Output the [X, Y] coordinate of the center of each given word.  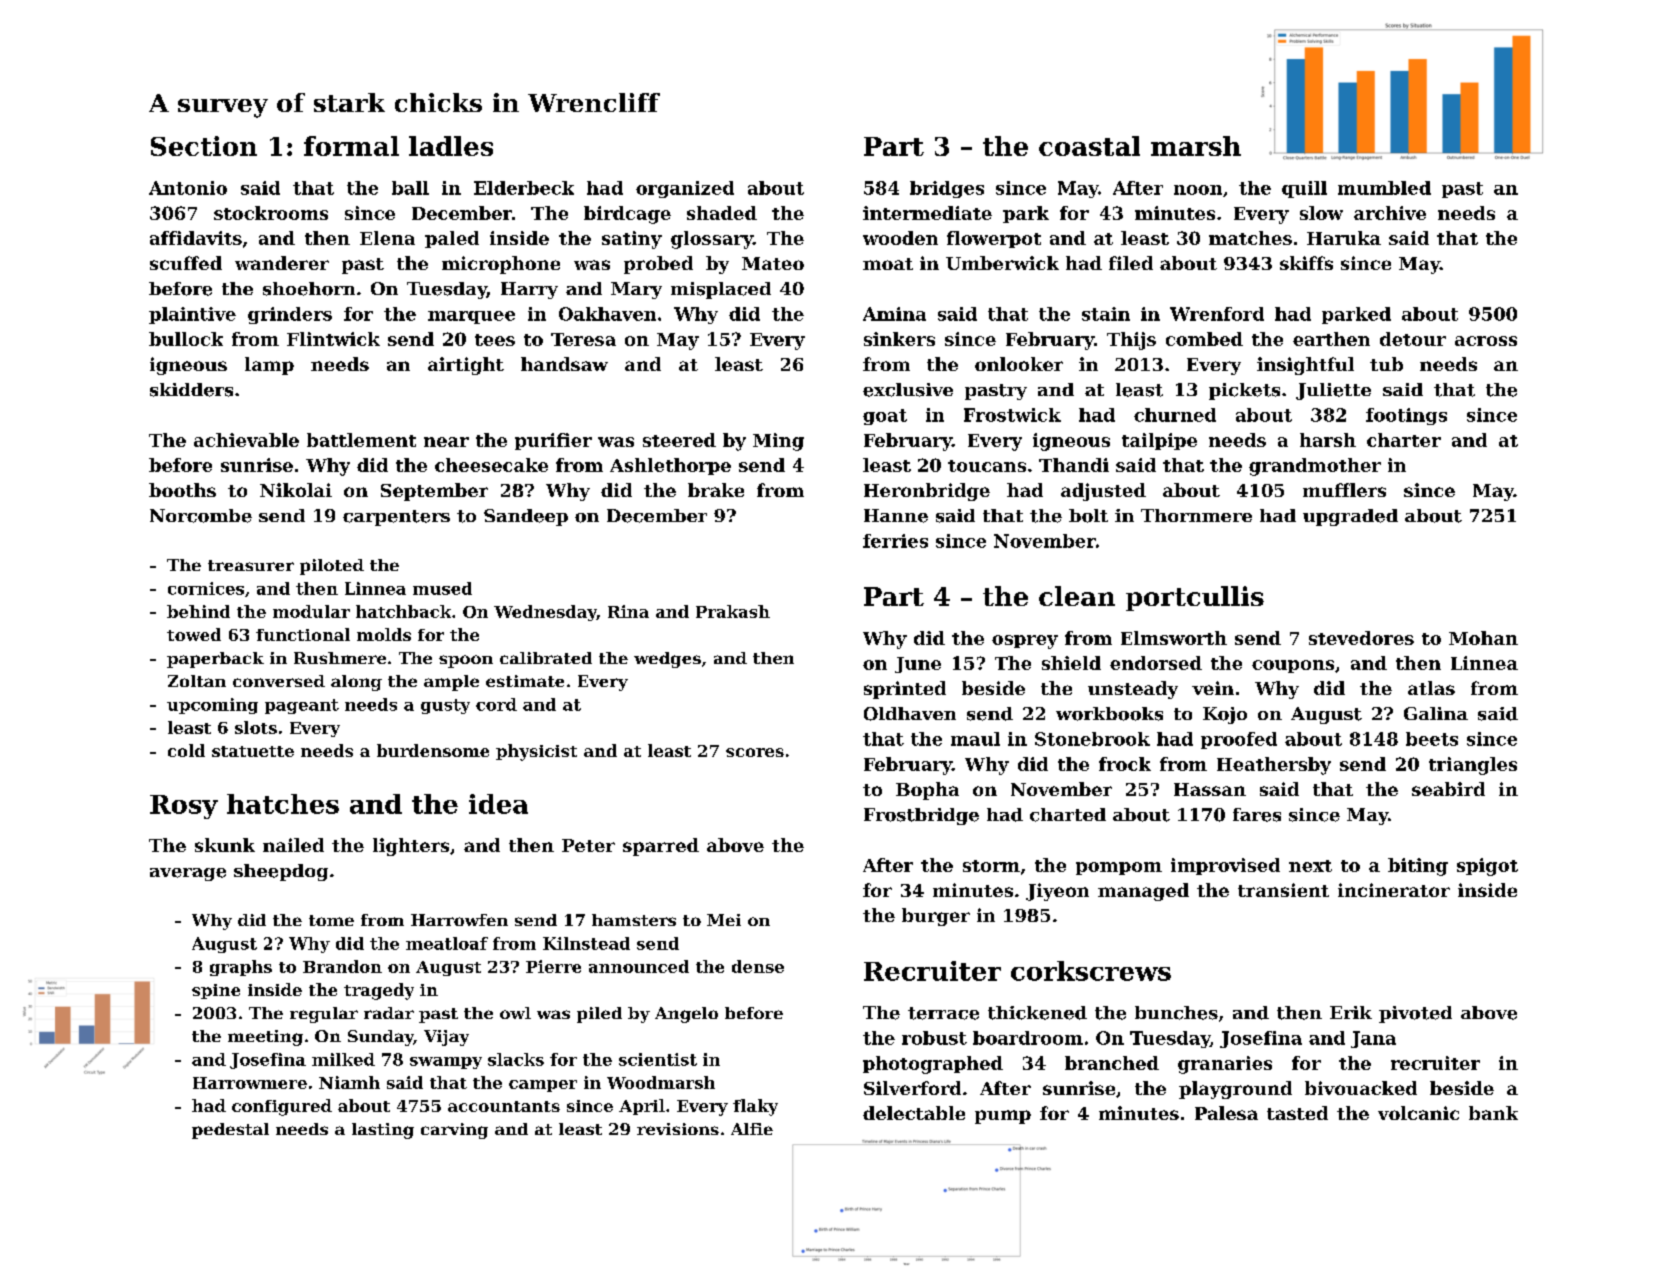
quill [1304, 189]
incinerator [1394, 890]
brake [716, 490]
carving [454, 1131]
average [188, 874]
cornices [206, 588]
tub [1386, 364]
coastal [1089, 146]
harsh [1328, 440]
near [446, 442]
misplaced [721, 290]
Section [204, 146]
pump [1003, 1117]
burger [936, 917]
